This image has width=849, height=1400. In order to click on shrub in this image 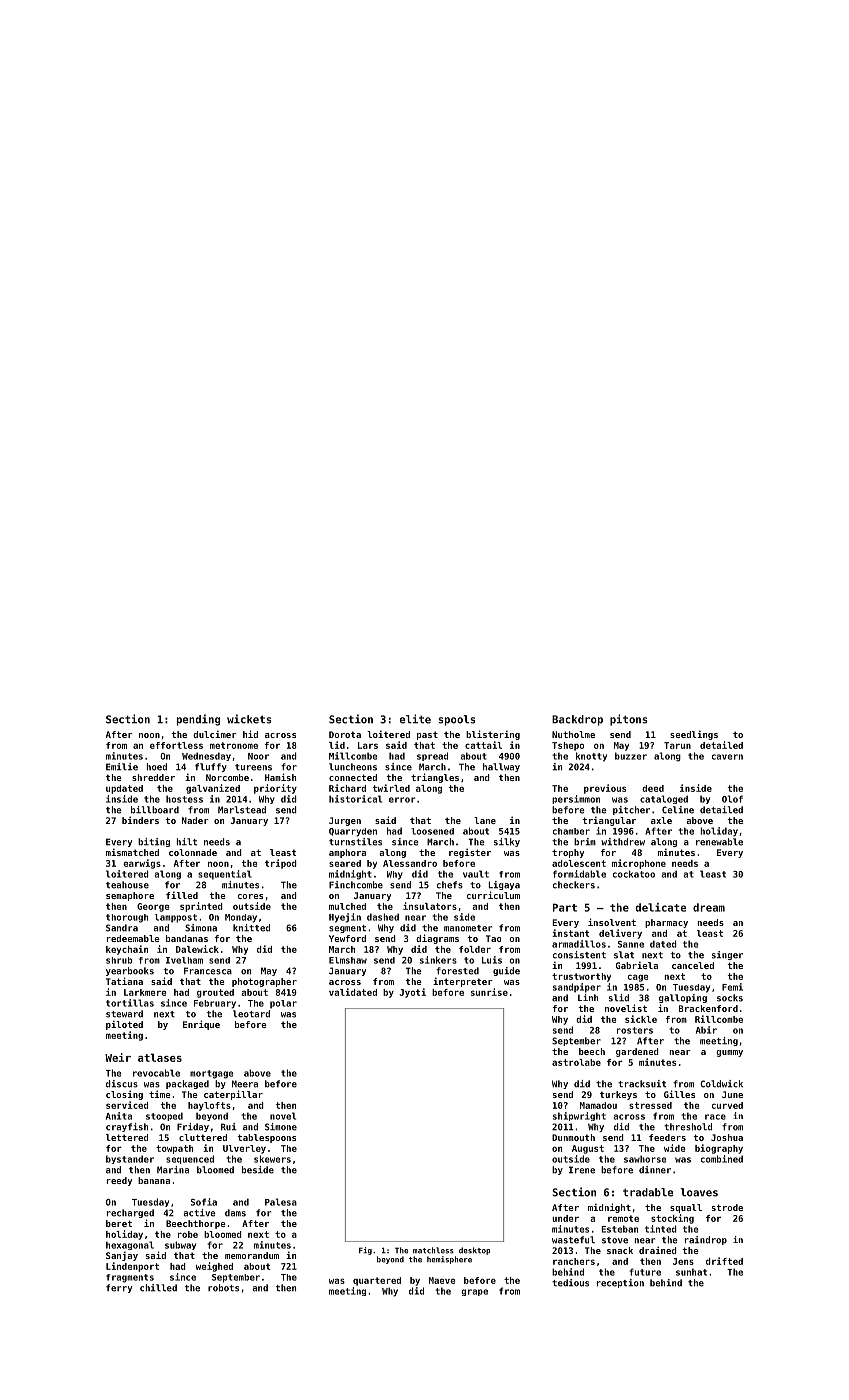, I will do `click(119, 960)`.
